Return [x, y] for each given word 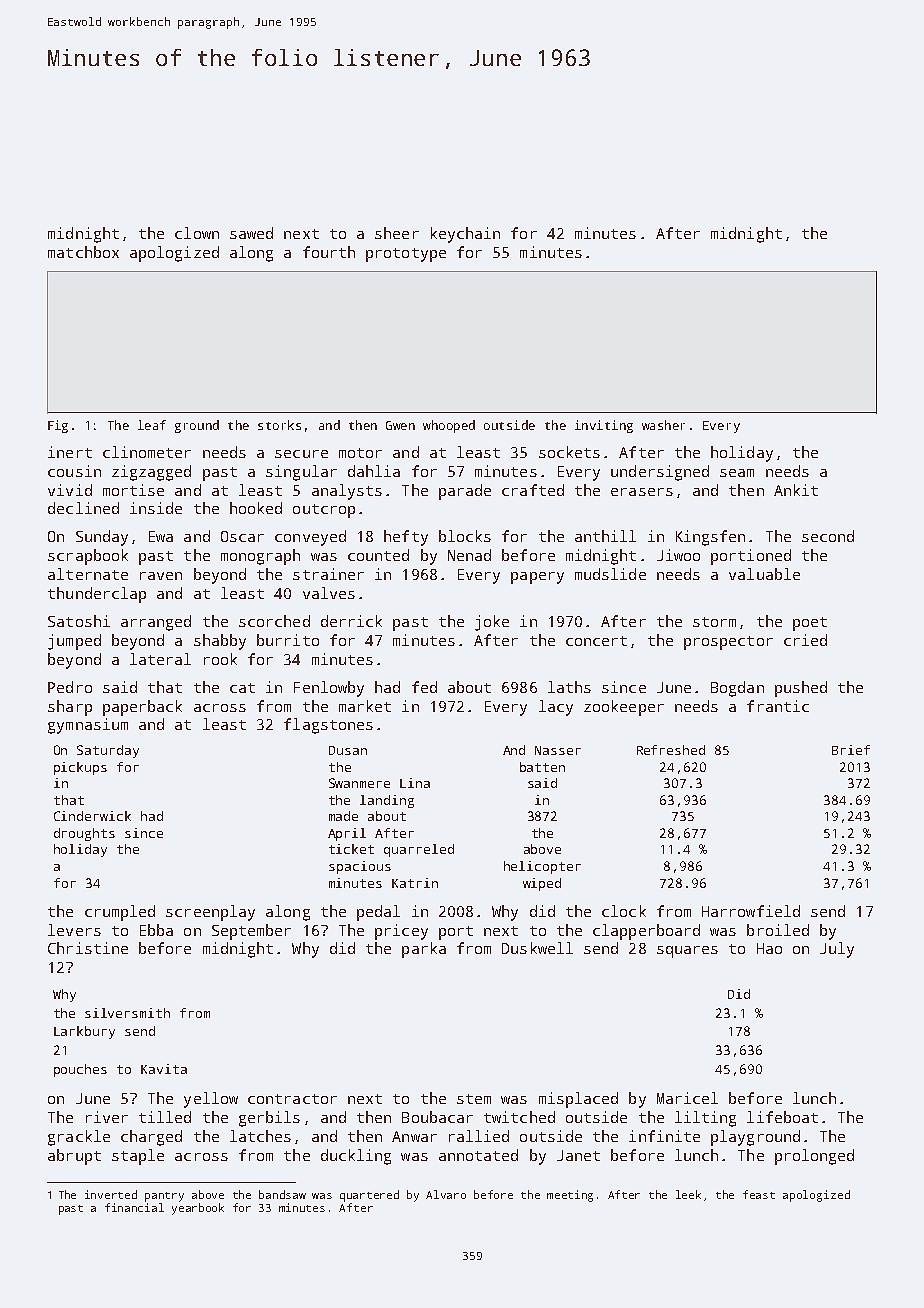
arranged [156, 623]
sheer [397, 233]
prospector [728, 643]
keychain [465, 235]
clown [197, 233]
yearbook [198, 1209]
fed [424, 687]
